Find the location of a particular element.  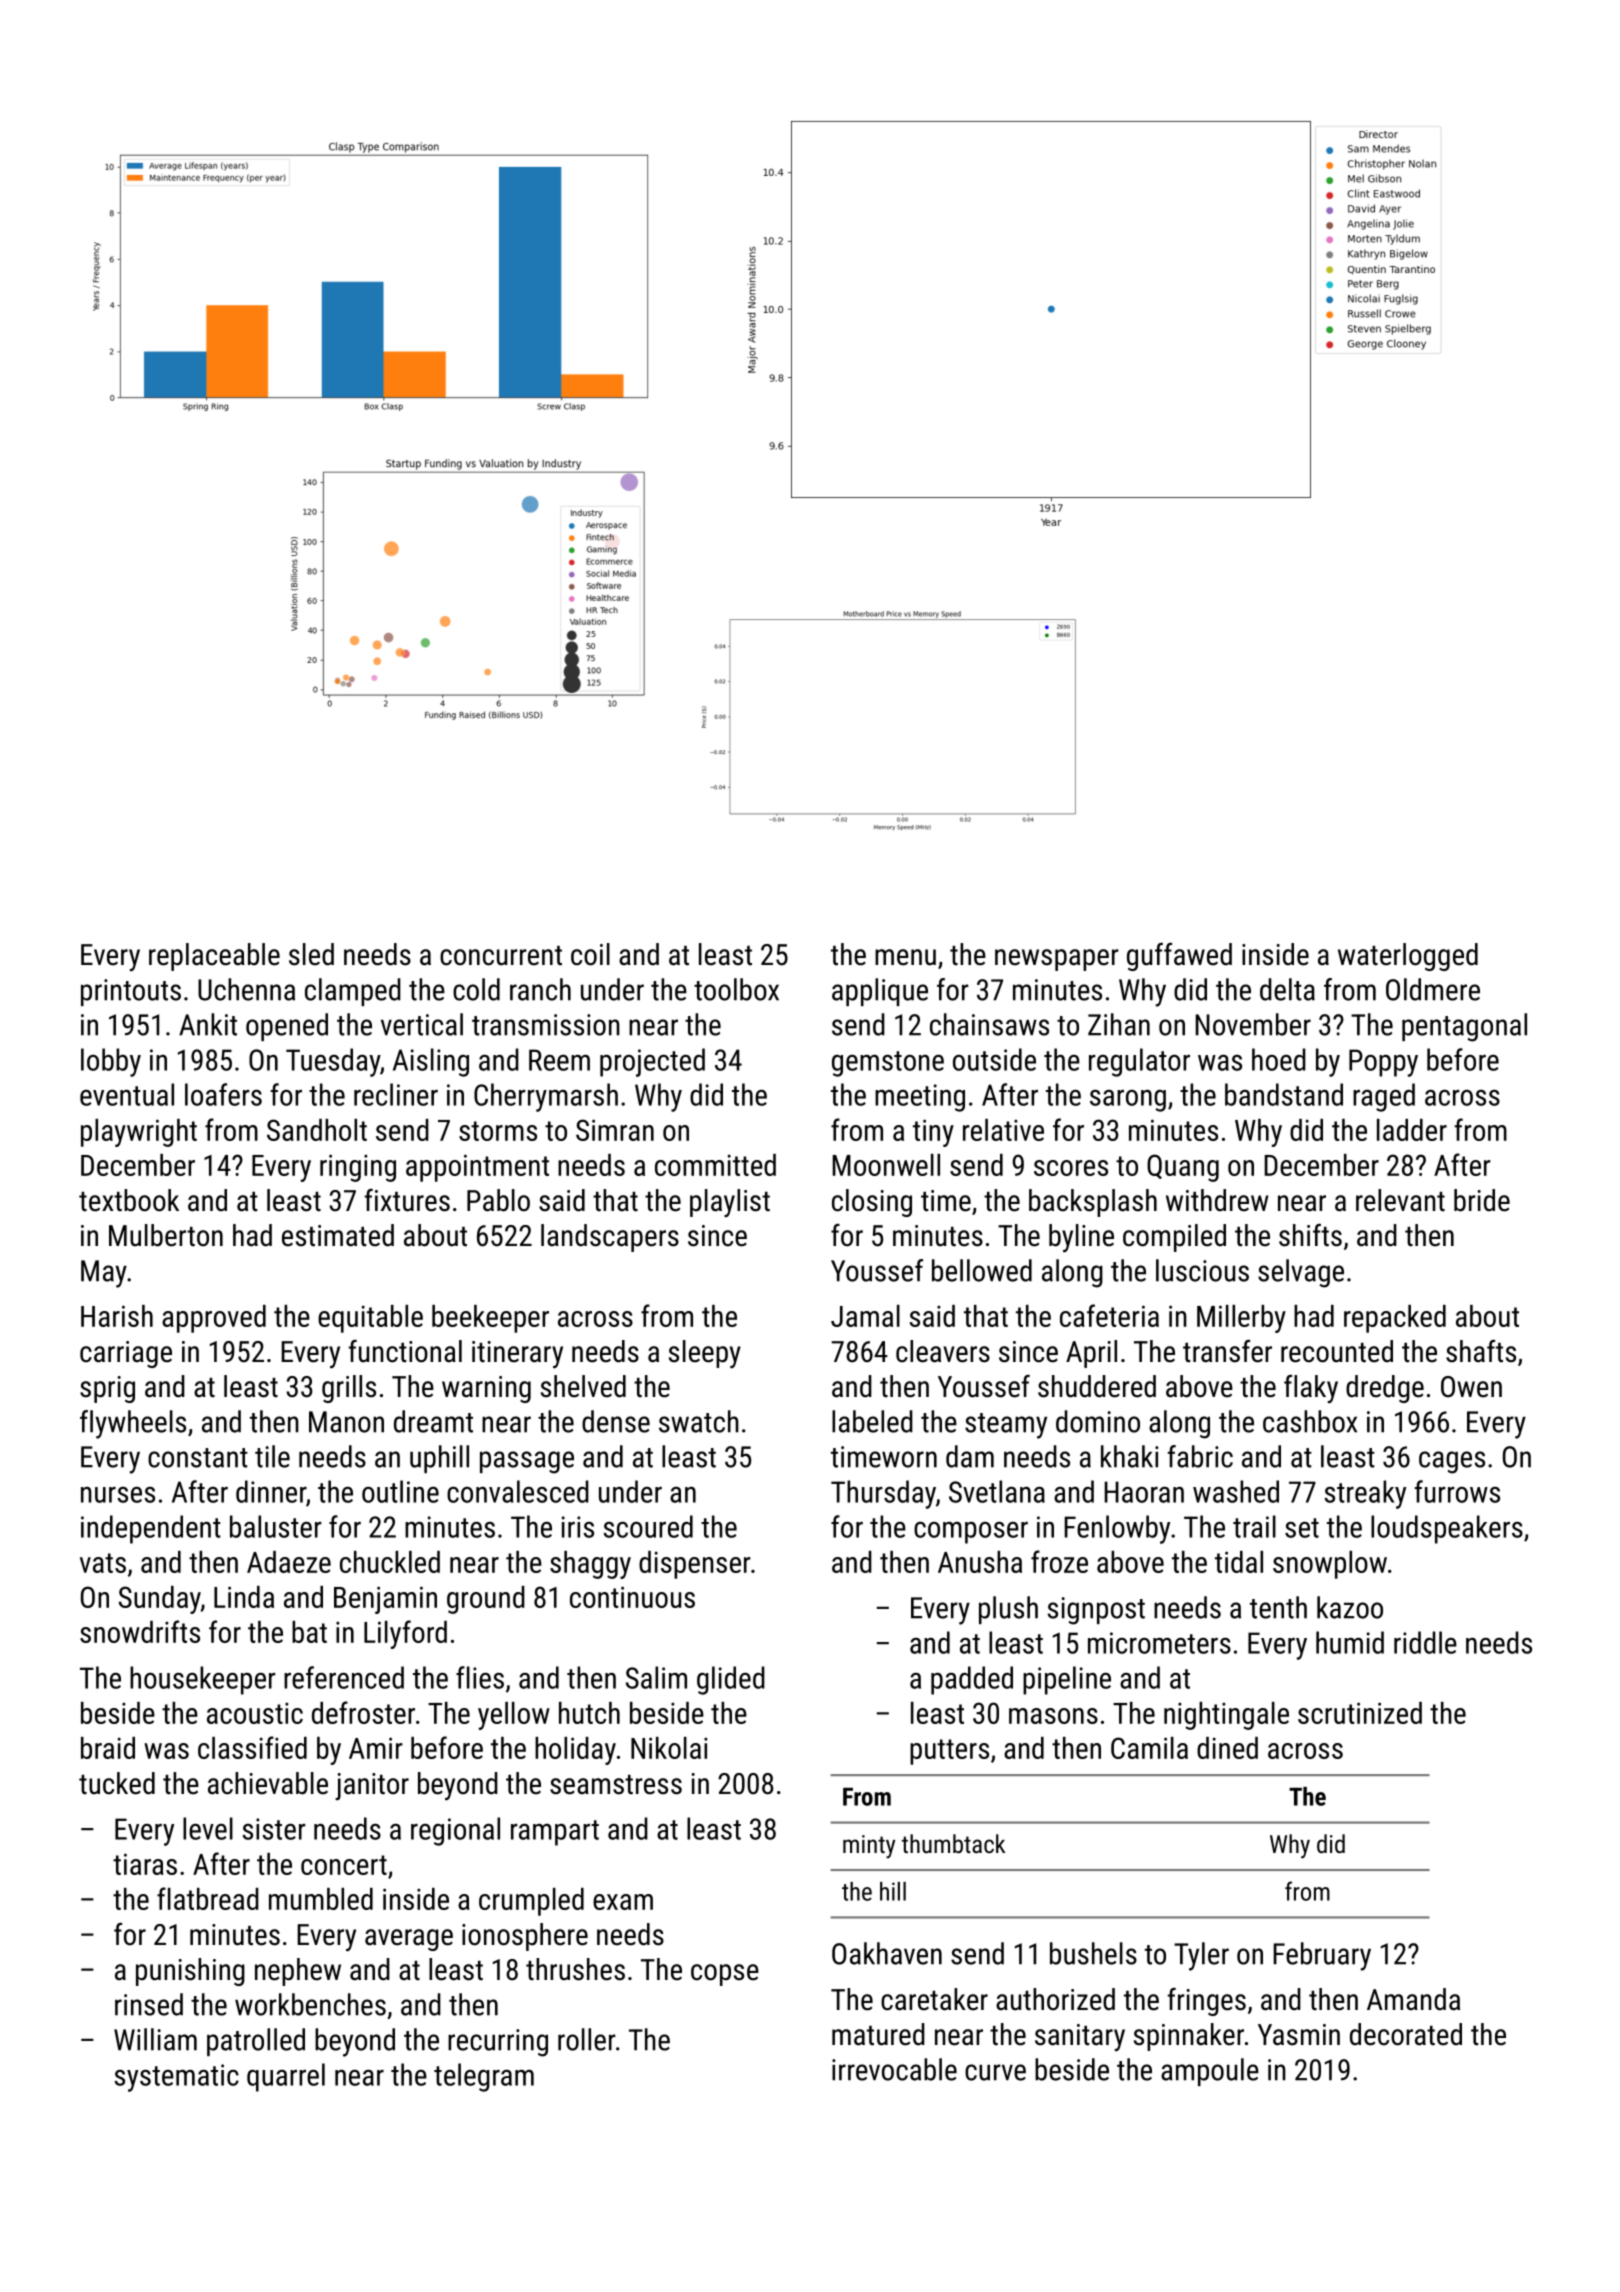

sled is located at coordinates (311, 954).
